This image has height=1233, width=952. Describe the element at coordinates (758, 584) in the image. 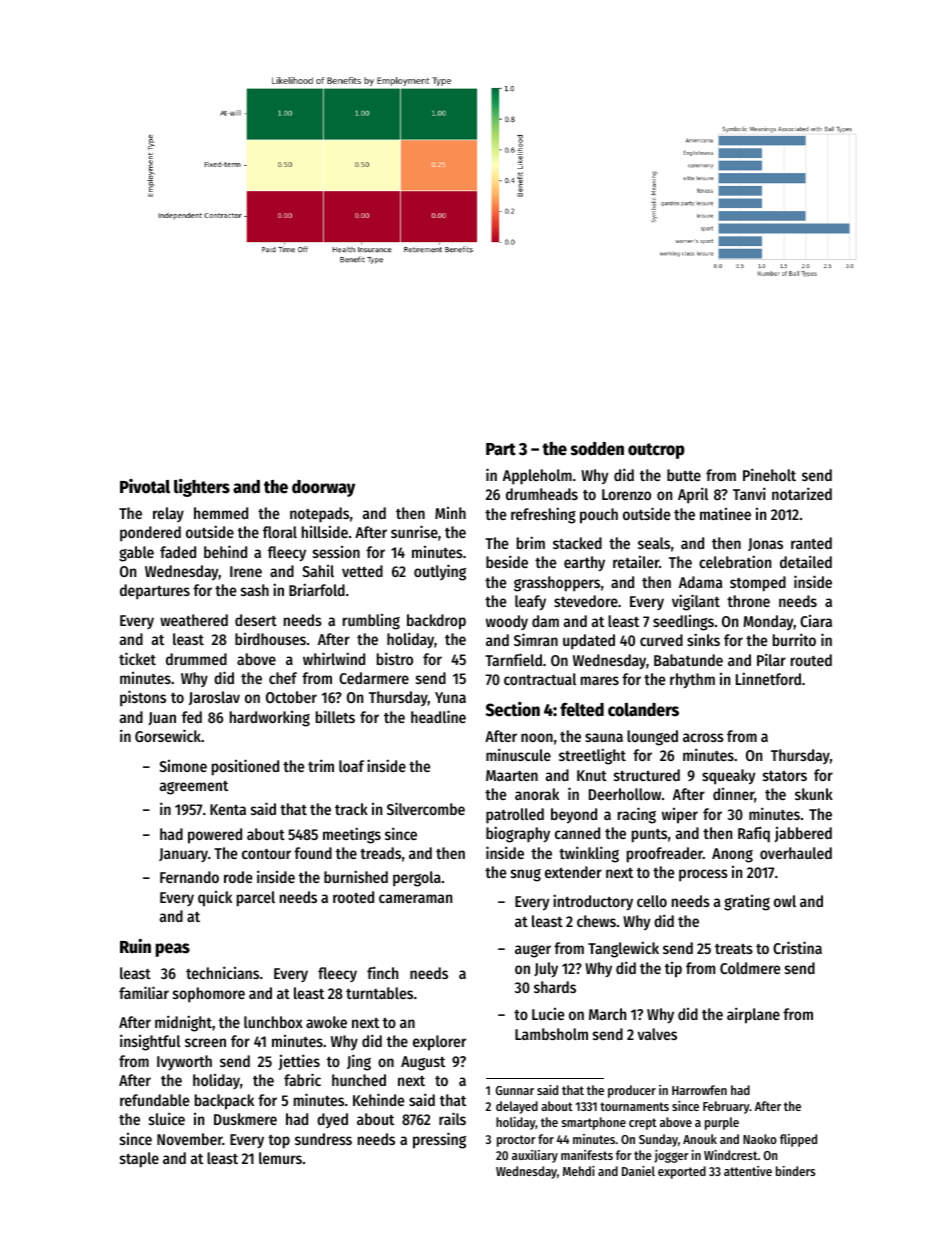

I see `stomped` at that location.
